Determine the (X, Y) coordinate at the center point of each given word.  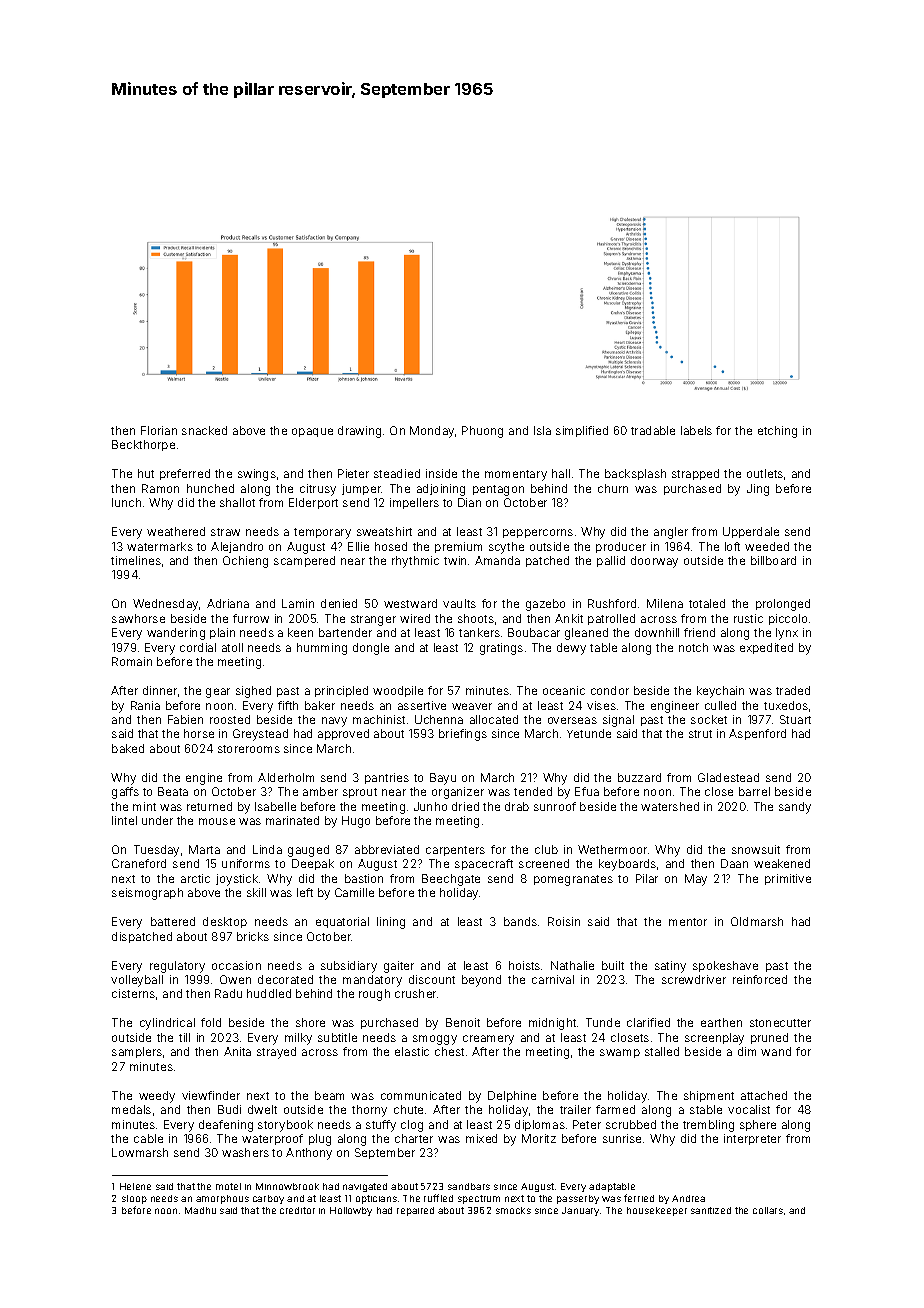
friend (699, 632)
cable (148, 1138)
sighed (253, 692)
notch (693, 647)
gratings (501, 649)
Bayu (443, 779)
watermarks (160, 546)
